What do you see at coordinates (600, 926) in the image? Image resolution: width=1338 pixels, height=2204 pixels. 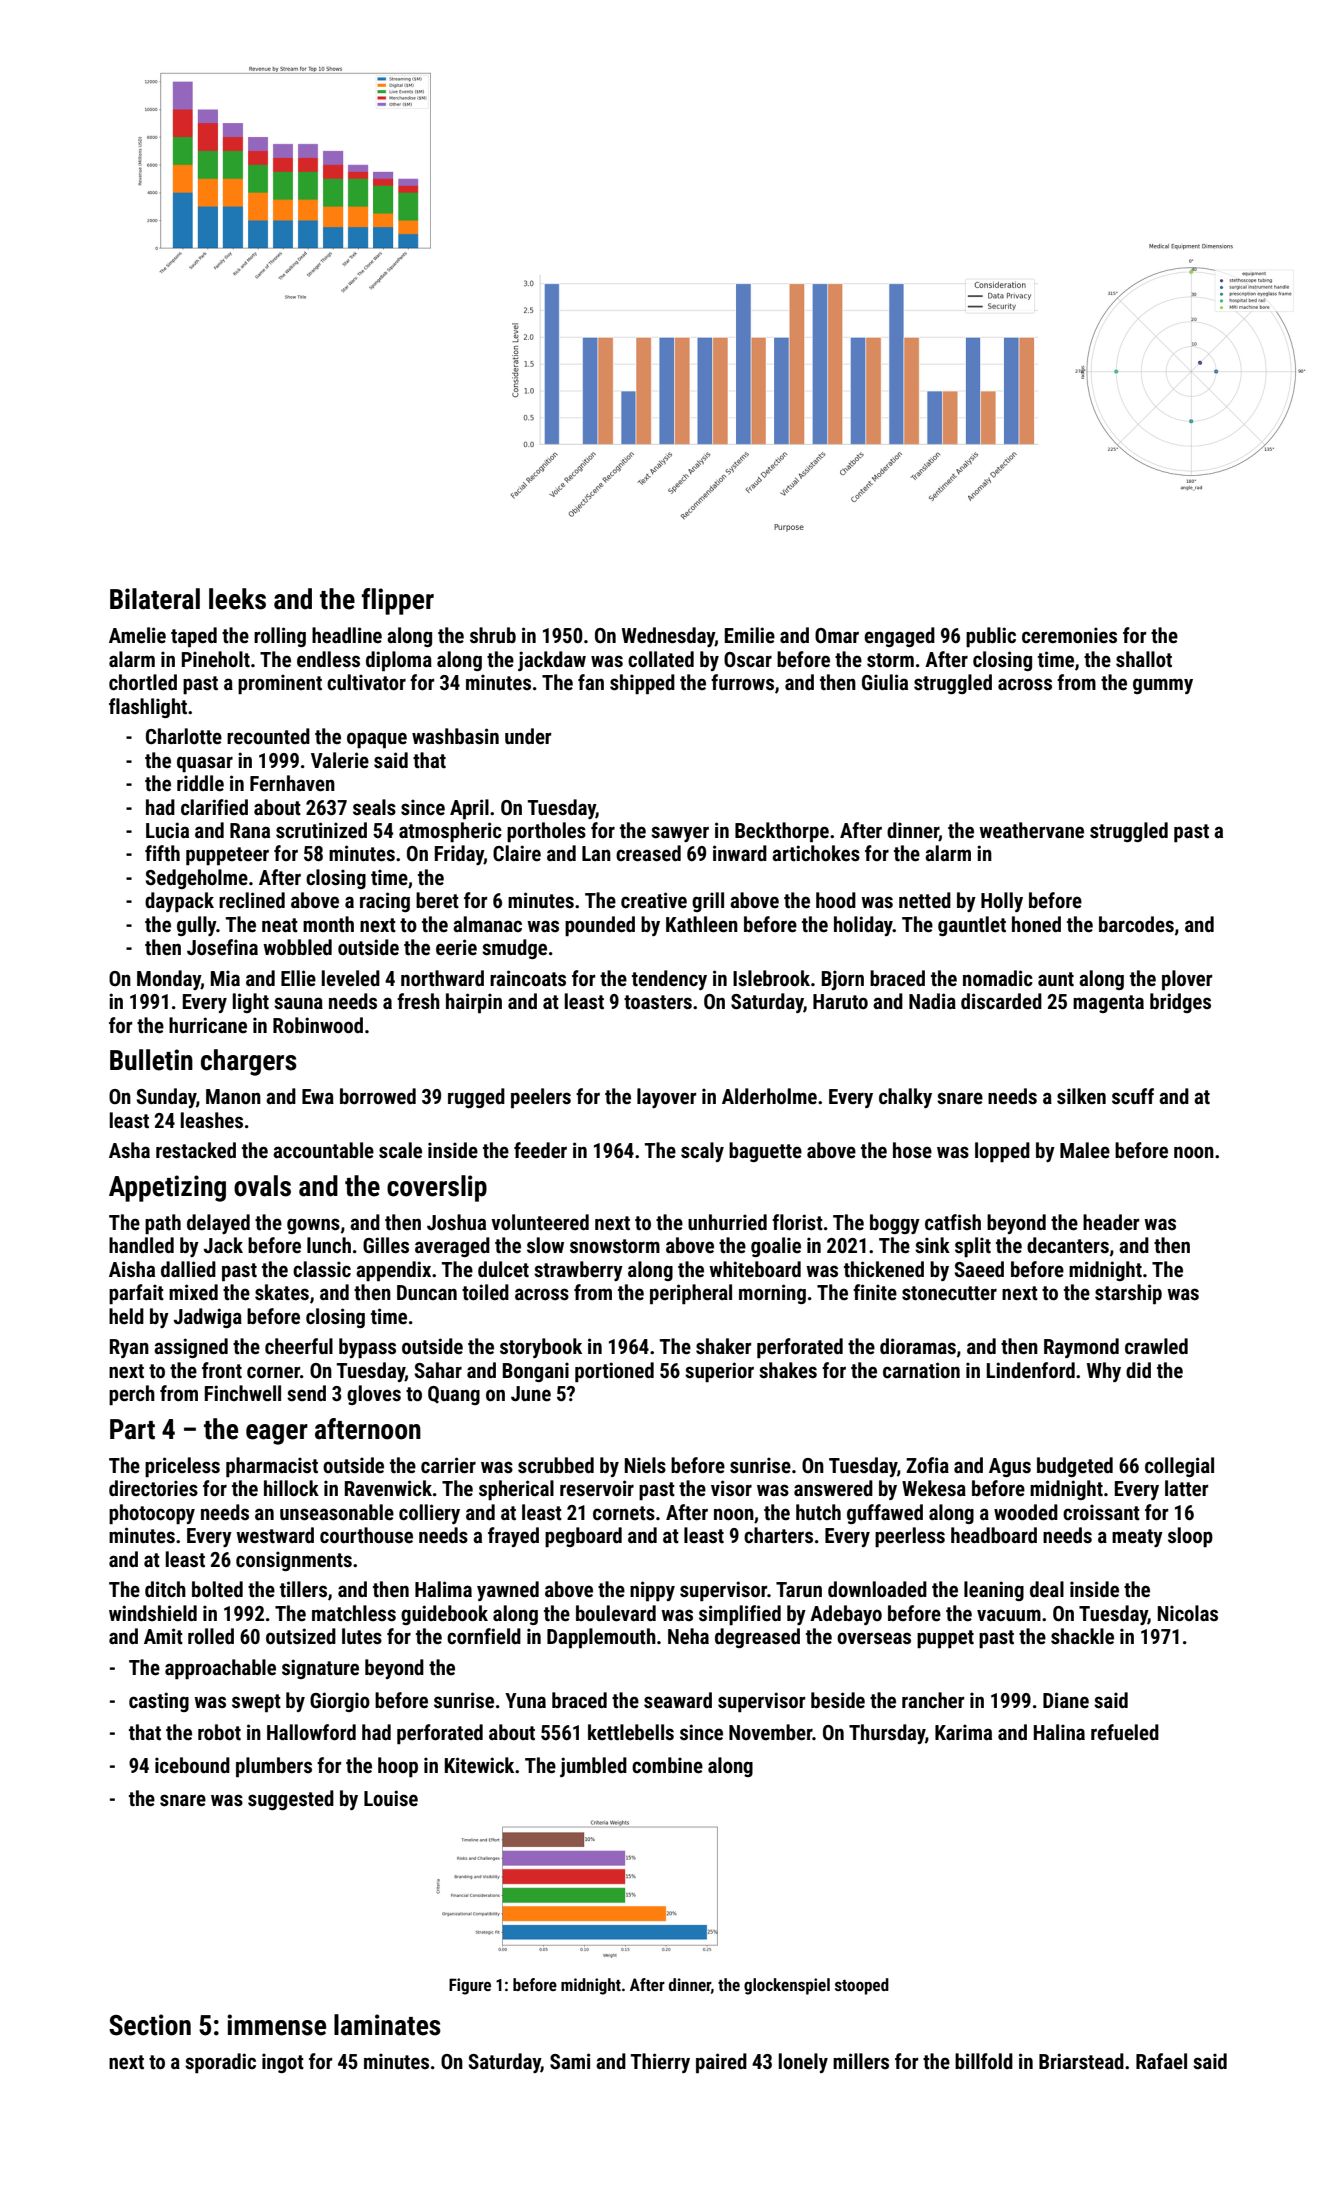 I see `pounded` at bounding box center [600, 926].
